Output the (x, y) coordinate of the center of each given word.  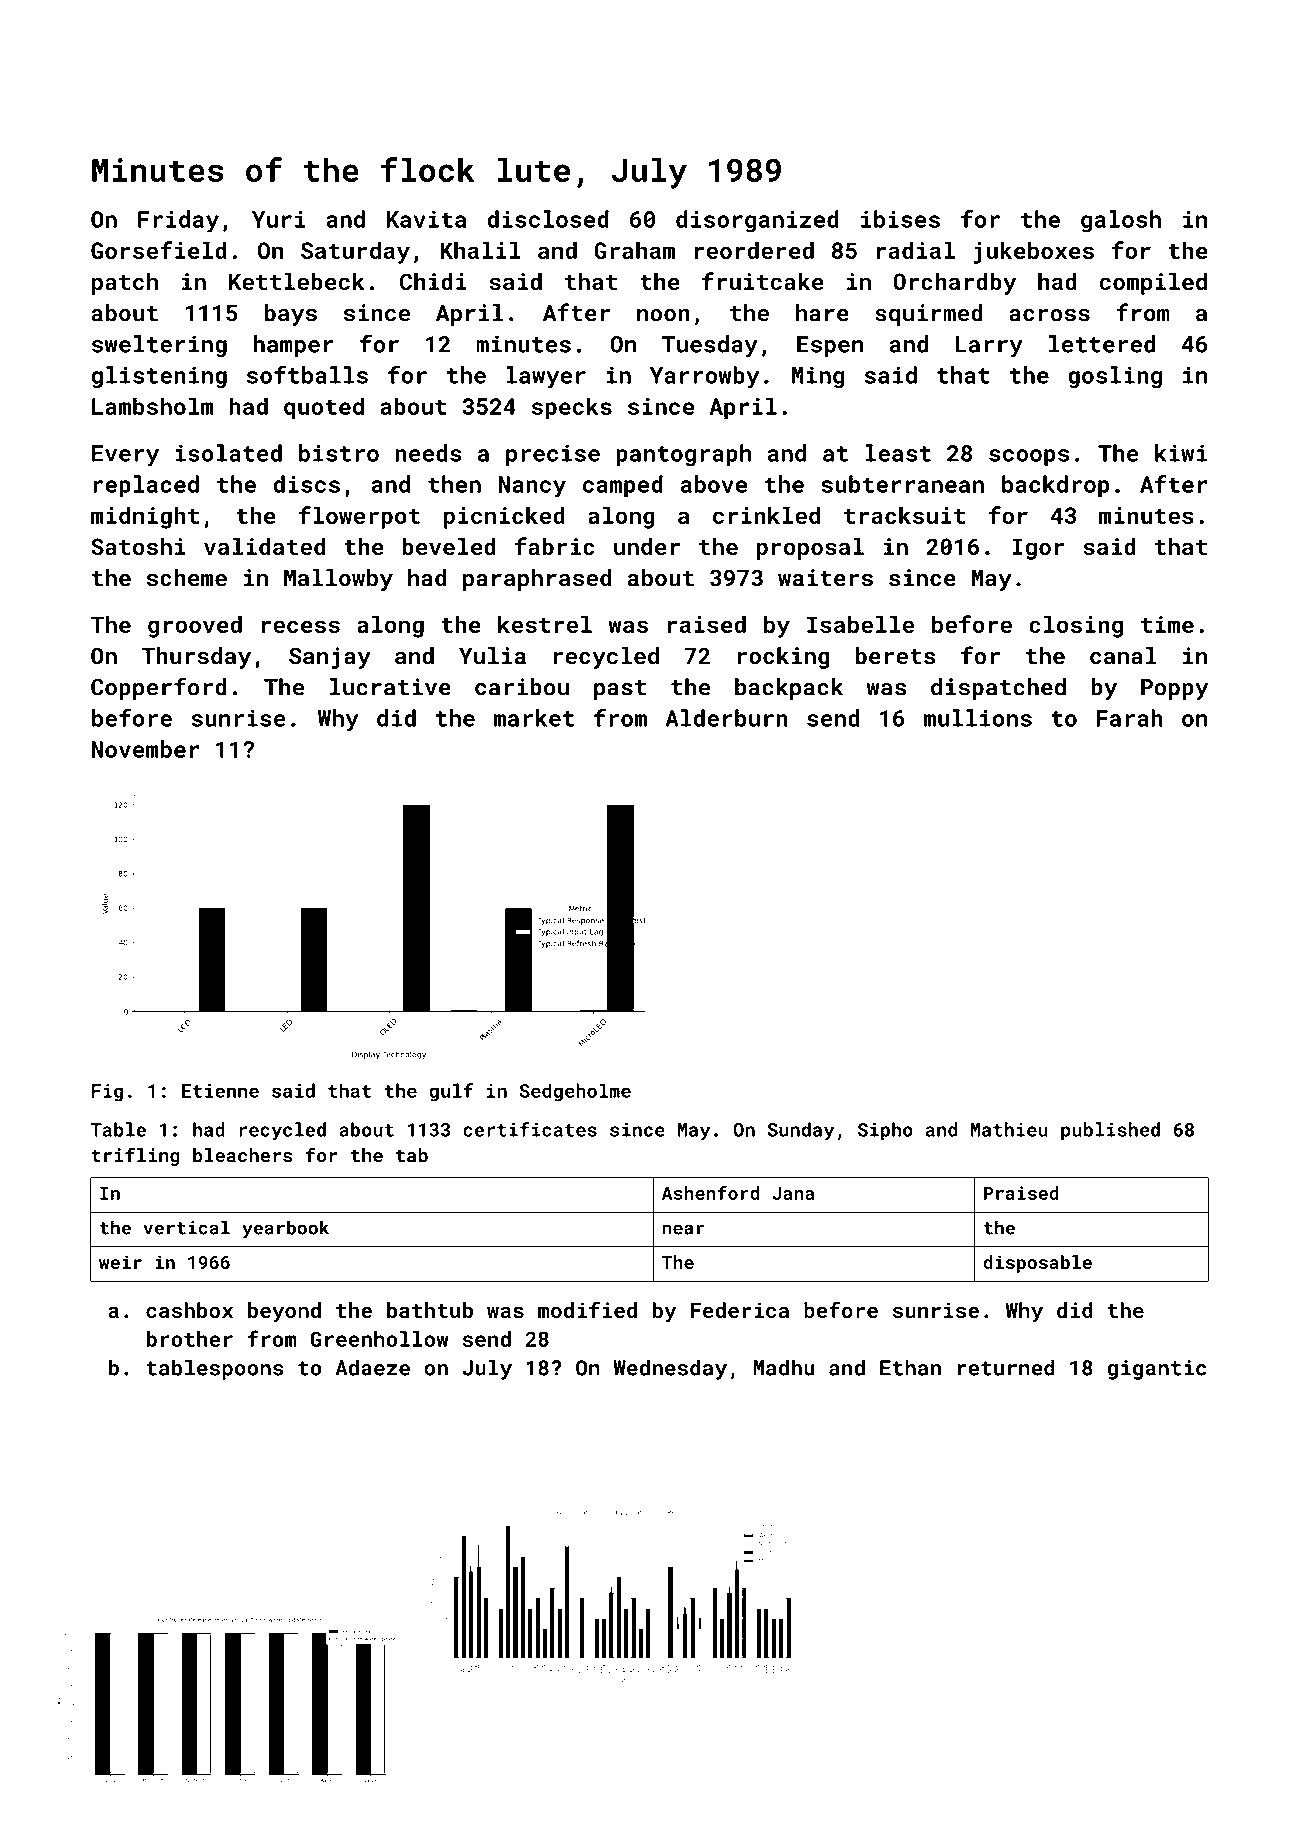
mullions (978, 718)
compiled (1153, 284)
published (1110, 1131)
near (683, 1229)
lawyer (546, 377)
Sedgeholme (575, 1092)
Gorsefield (159, 250)
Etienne (220, 1091)
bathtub (430, 1310)
